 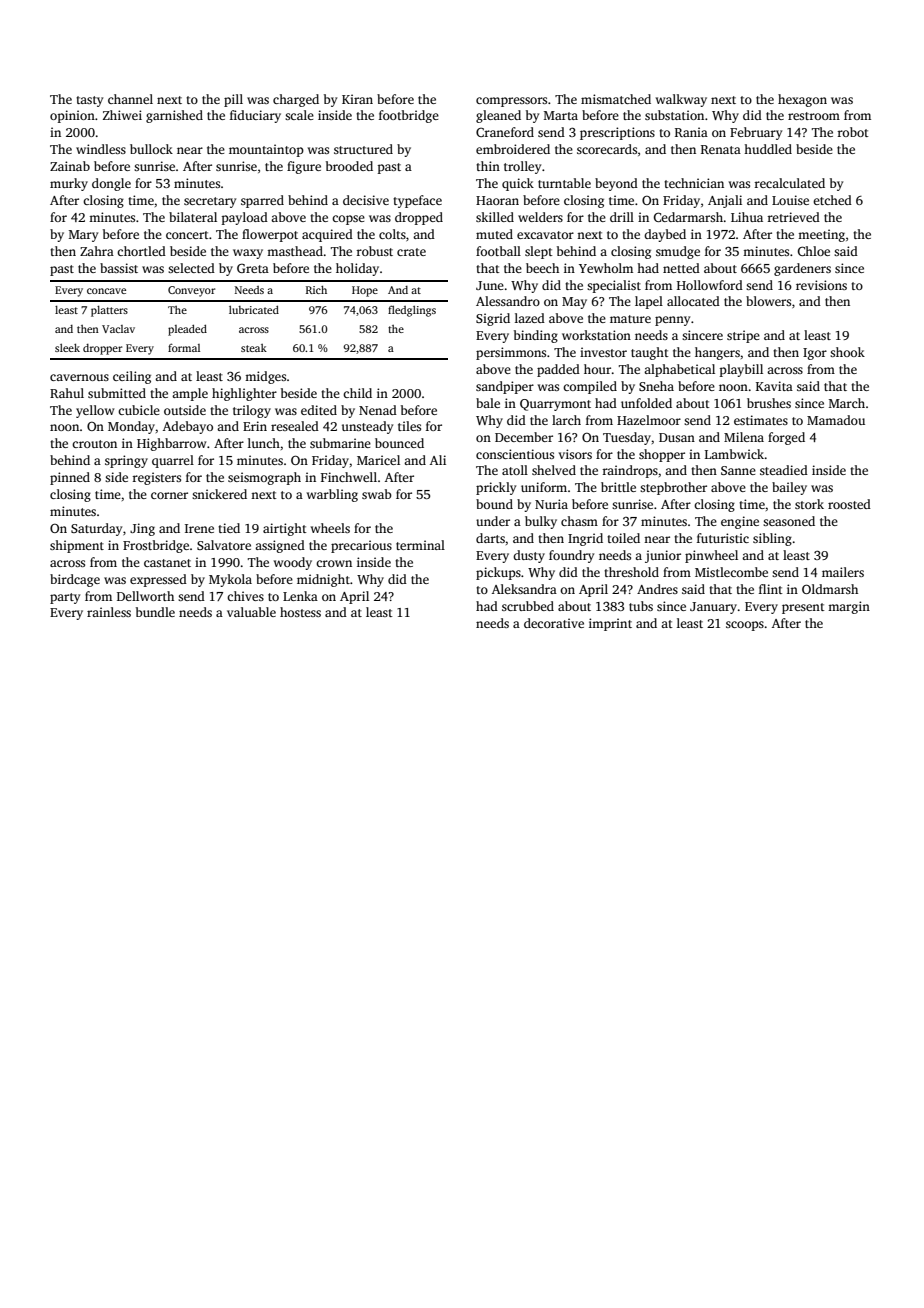 What do you see at coordinates (70, 478) in the screenshot?
I see `pinned` at bounding box center [70, 478].
